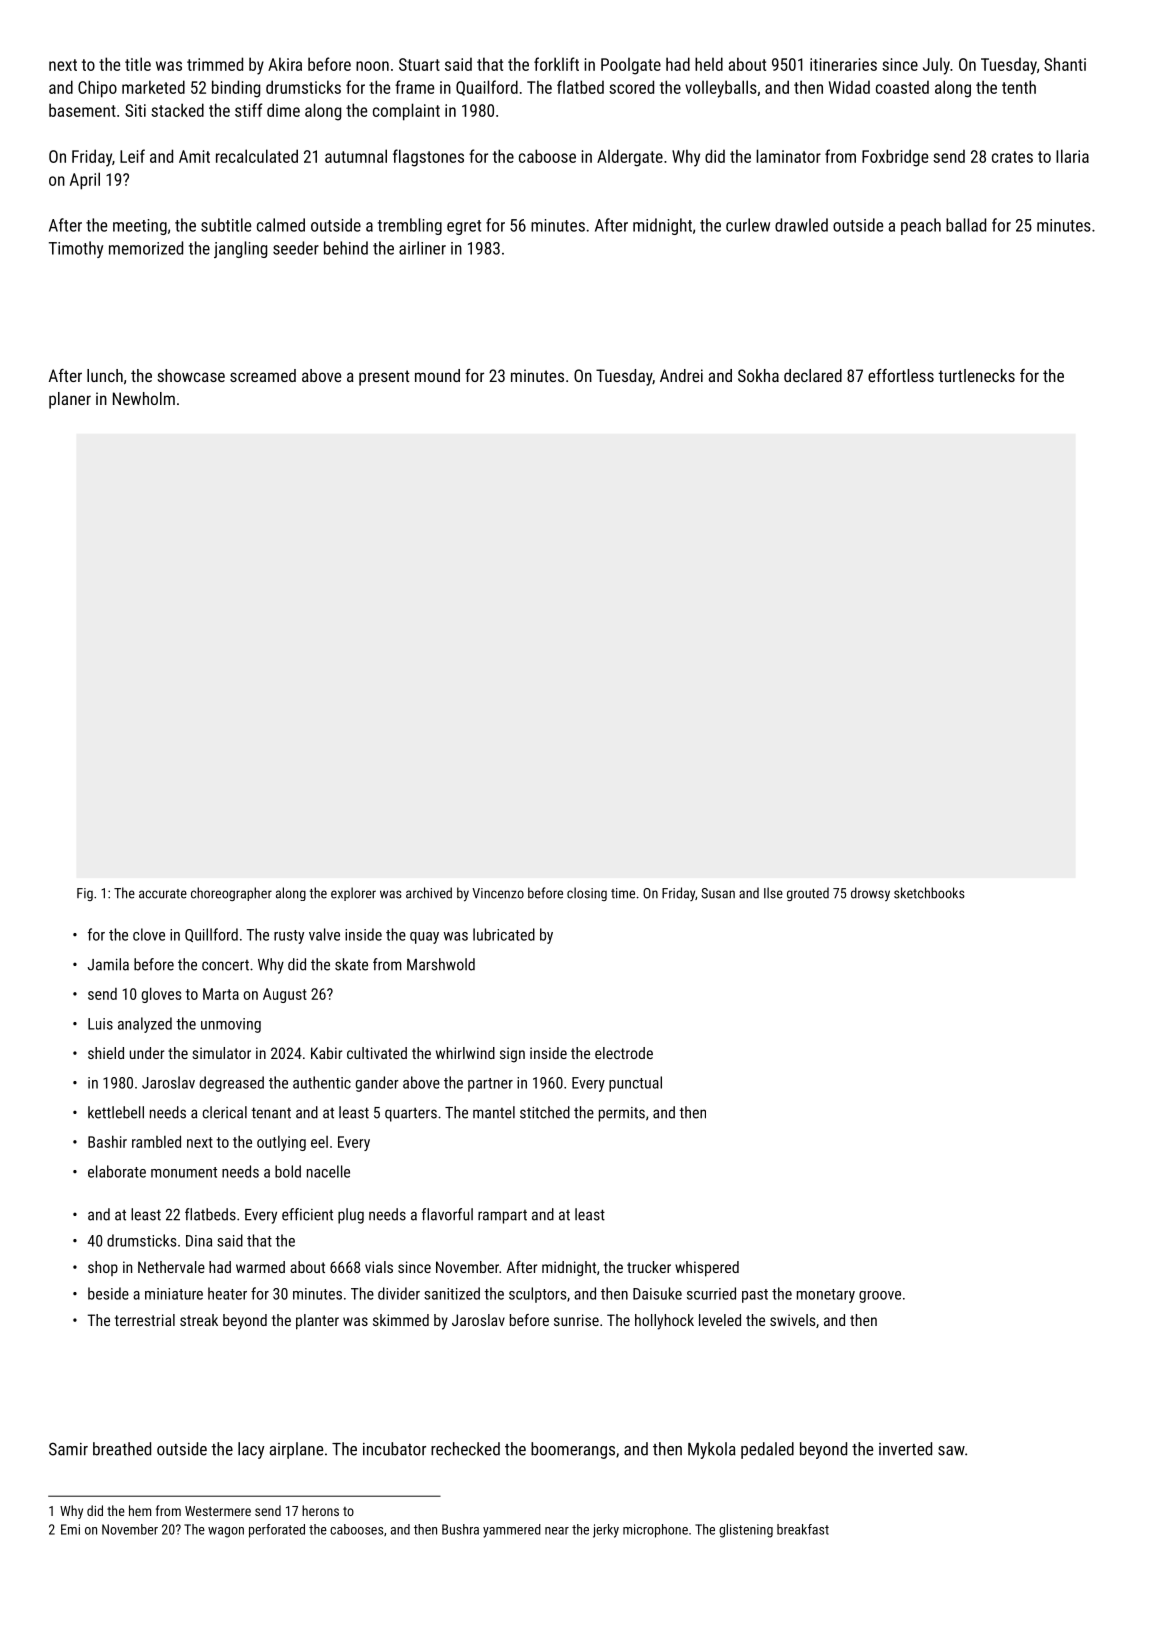  What do you see at coordinates (966, 225) in the screenshot?
I see `ballad` at bounding box center [966, 225].
